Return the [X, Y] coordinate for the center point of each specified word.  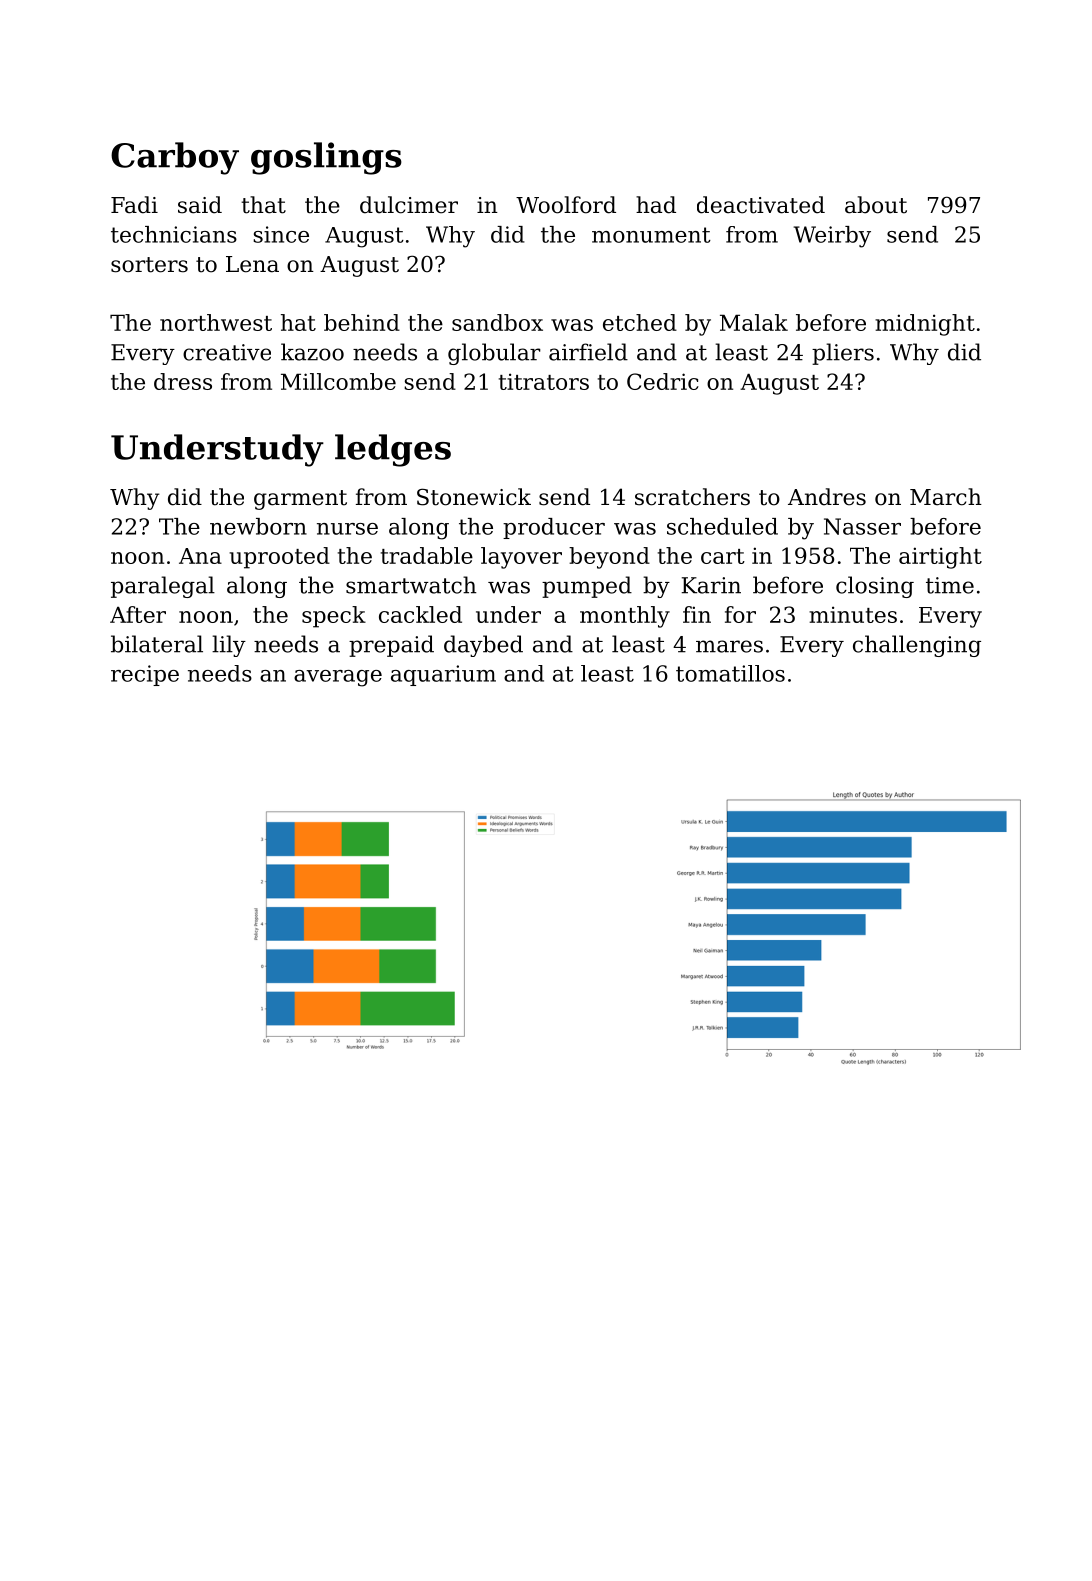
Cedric [663, 381]
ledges [393, 450]
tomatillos [730, 673]
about [876, 205]
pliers [843, 354]
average [338, 678]
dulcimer [409, 205]
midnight [925, 325]
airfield [588, 352]
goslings [326, 158]
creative [227, 352]
